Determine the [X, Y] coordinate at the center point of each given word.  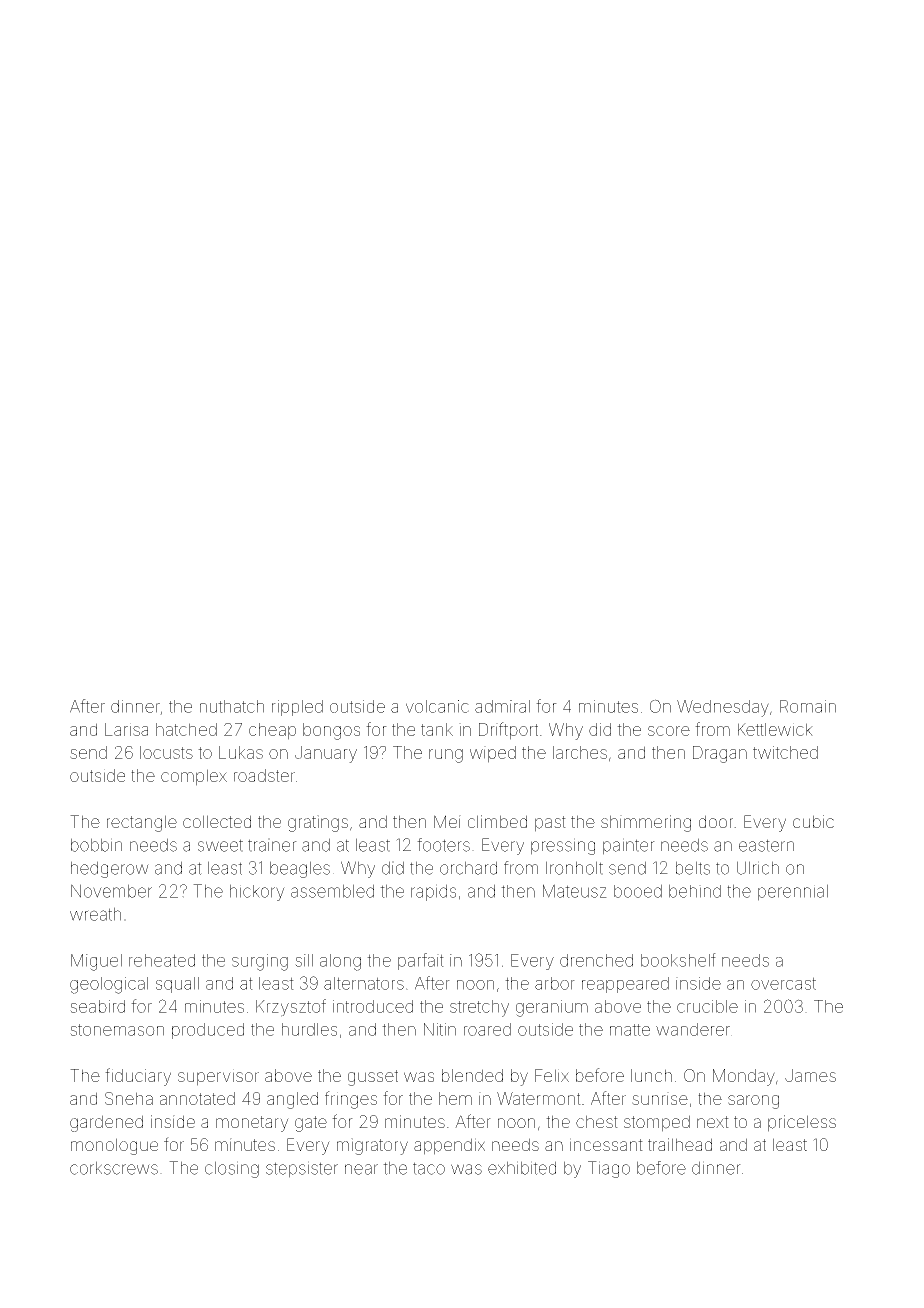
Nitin [440, 1029]
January [326, 754]
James [810, 1075]
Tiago [609, 1169]
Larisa [126, 729]
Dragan [720, 754]
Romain [808, 706]
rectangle [142, 823]
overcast [783, 983]
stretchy [479, 1008]
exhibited [522, 1168]
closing [232, 1169]
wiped [493, 754]
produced [208, 1031]
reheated [162, 960]
